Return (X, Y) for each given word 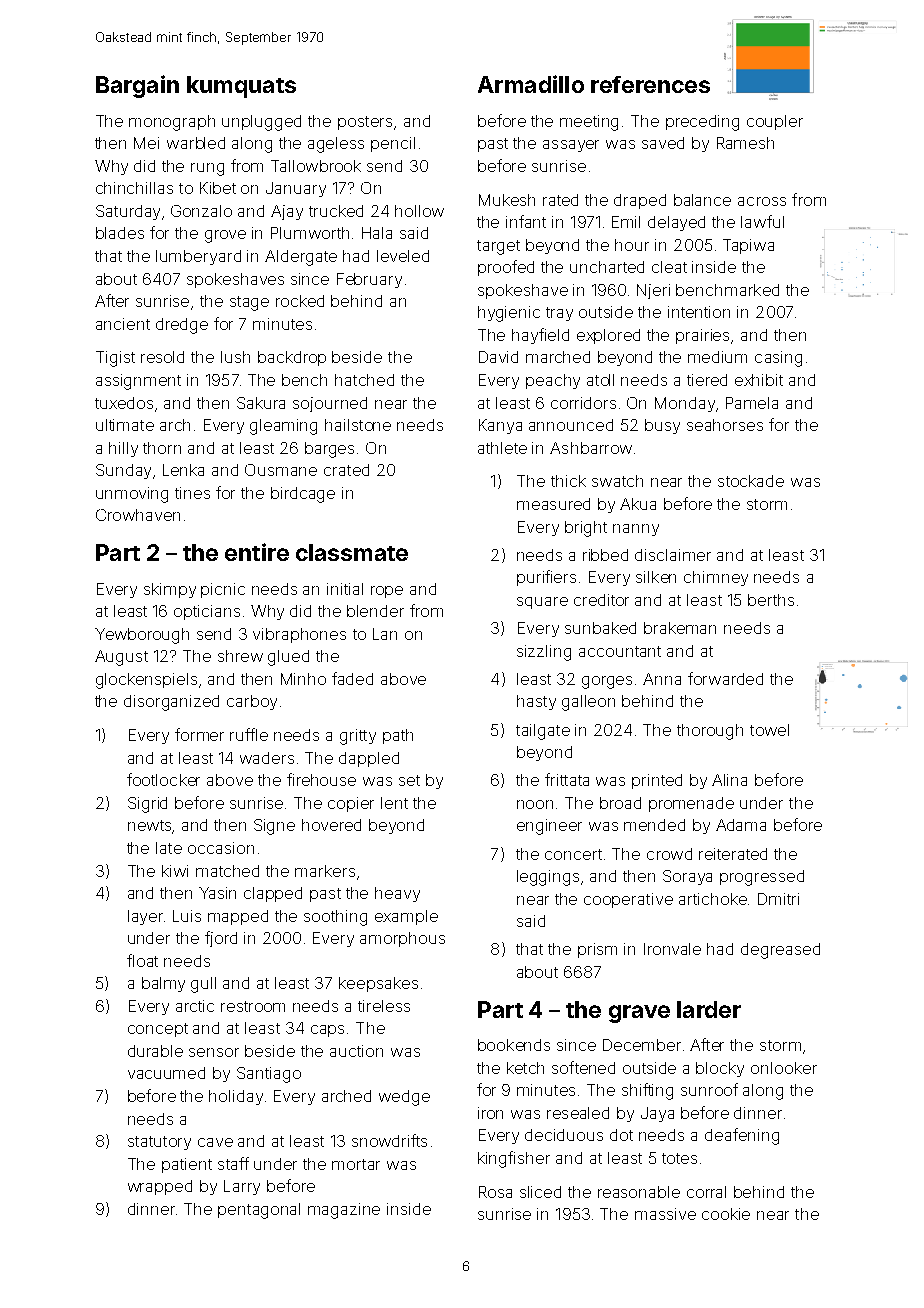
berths (771, 600)
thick (568, 481)
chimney (716, 578)
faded (352, 678)
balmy (163, 984)
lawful (762, 221)
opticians (207, 612)
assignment (138, 382)
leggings (548, 878)
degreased (780, 951)
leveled (403, 256)
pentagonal (259, 1211)
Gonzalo (201, 211)
